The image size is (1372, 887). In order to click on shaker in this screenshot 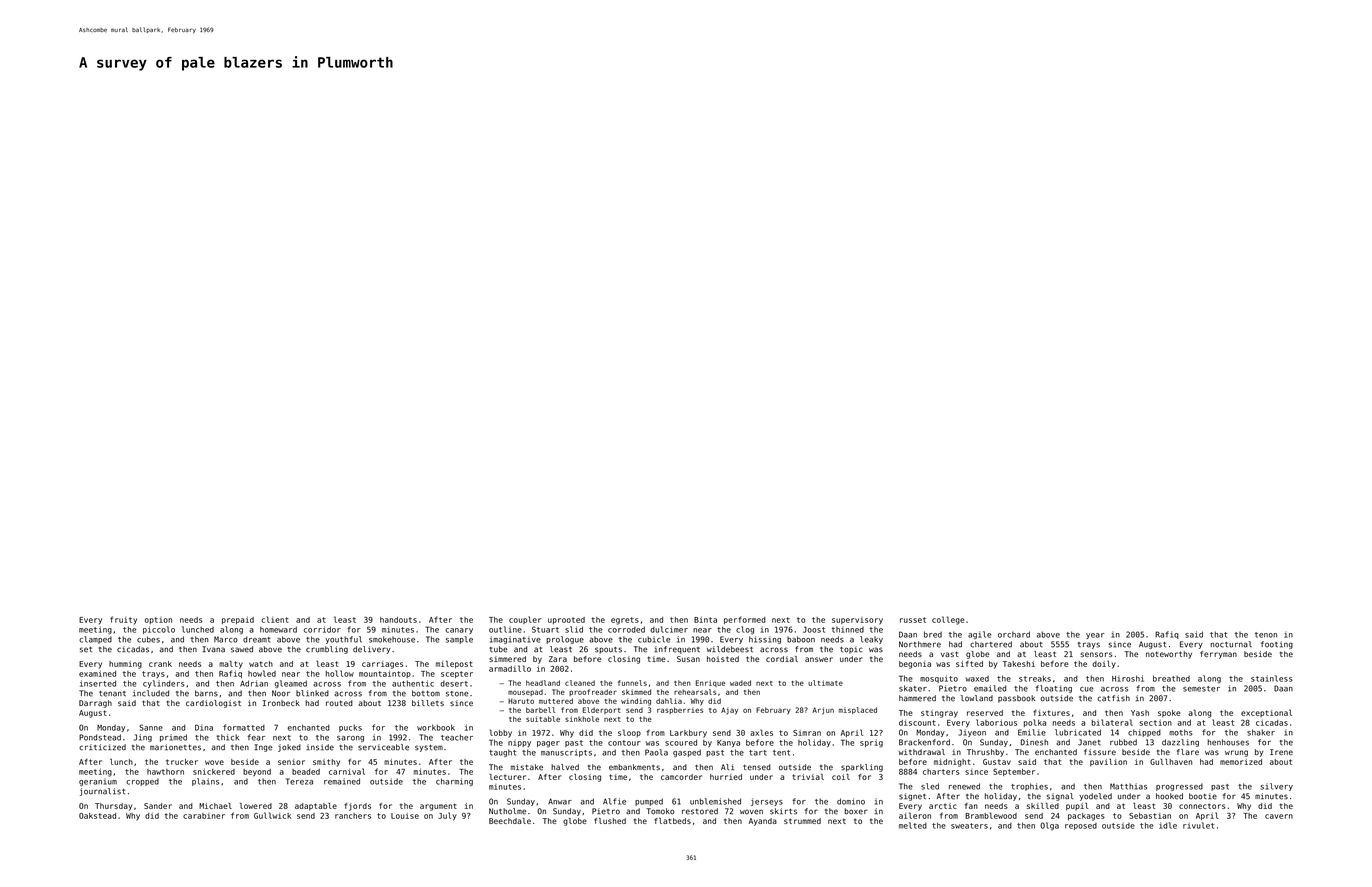, I will do `click(1261, 732)`.
